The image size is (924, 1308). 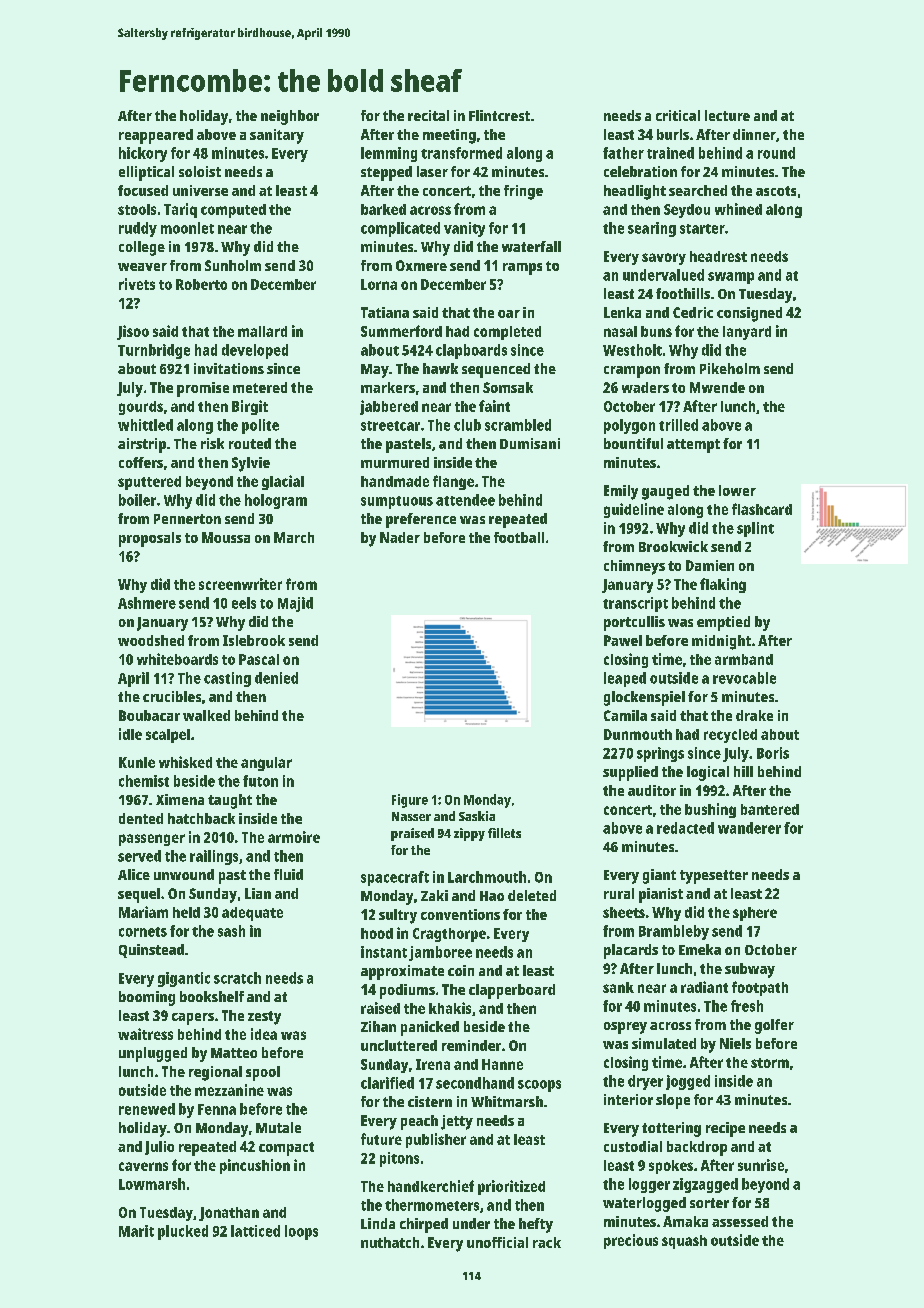 What do you see at coordinates (185, 762) in the screenshot?
I see `whisked` at bounding box center [185, 762].
